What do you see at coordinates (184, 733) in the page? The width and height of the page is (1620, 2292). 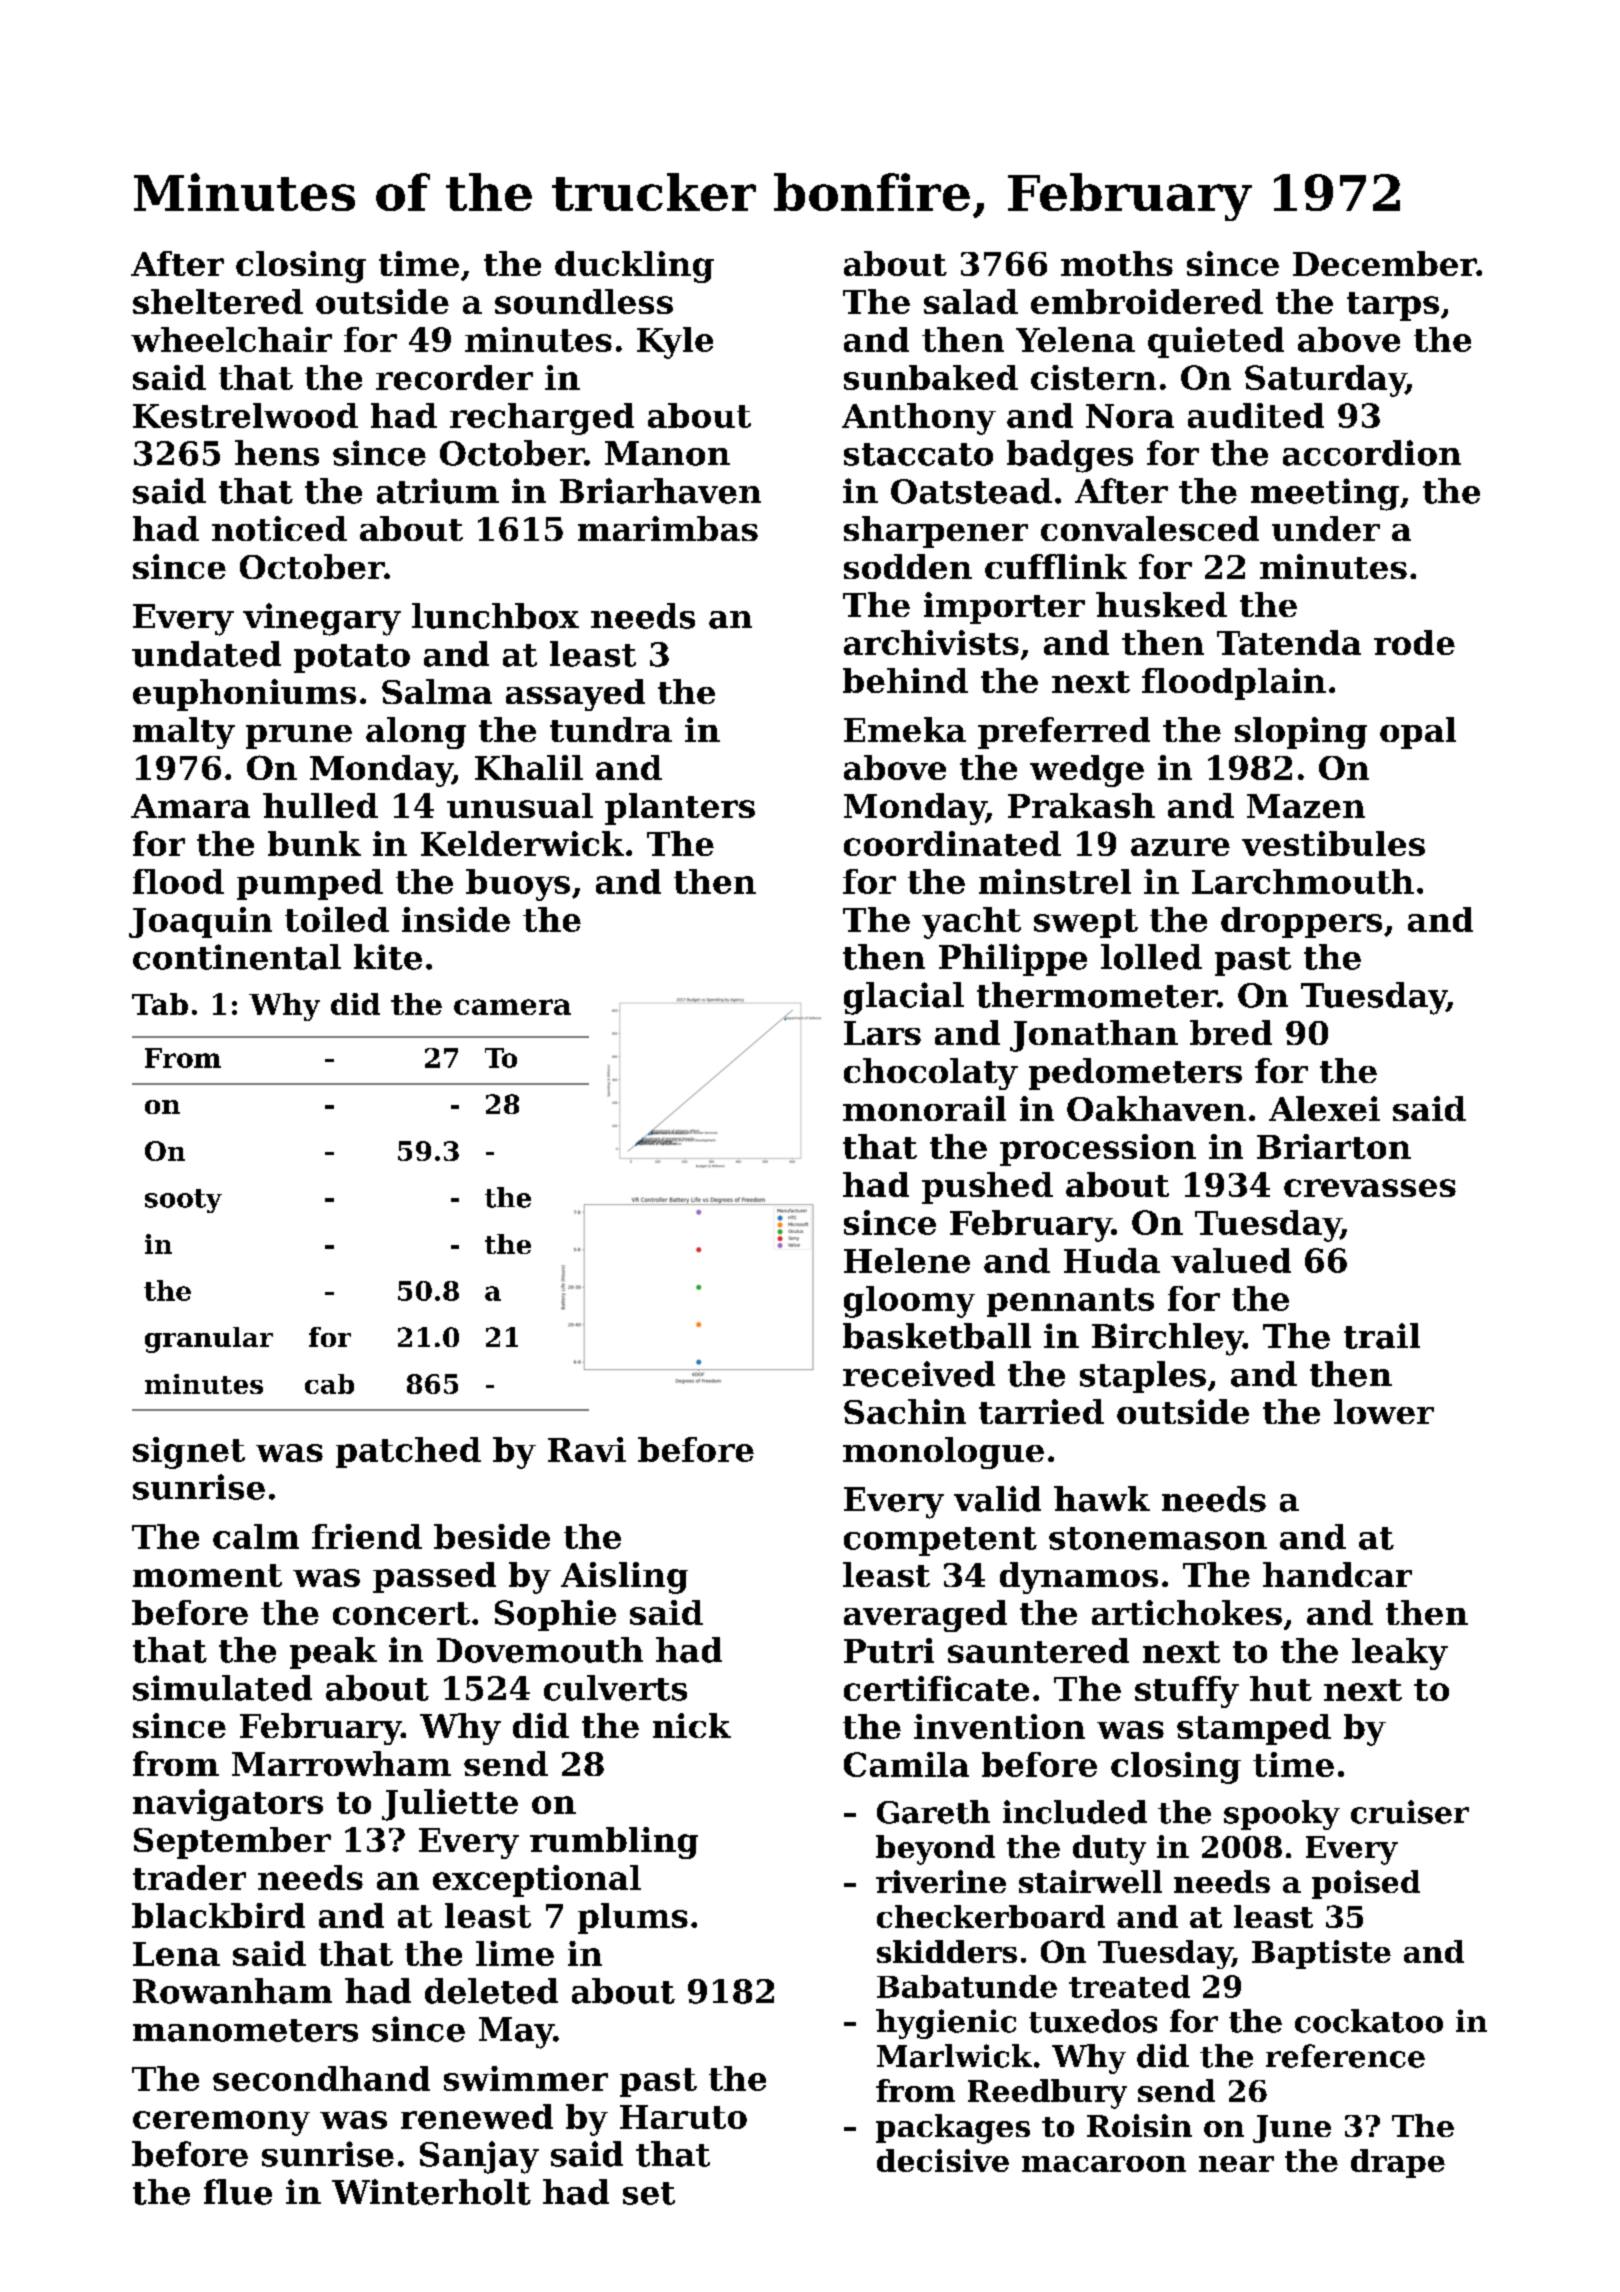 I see `malty` at bounding box center [184, 733].
